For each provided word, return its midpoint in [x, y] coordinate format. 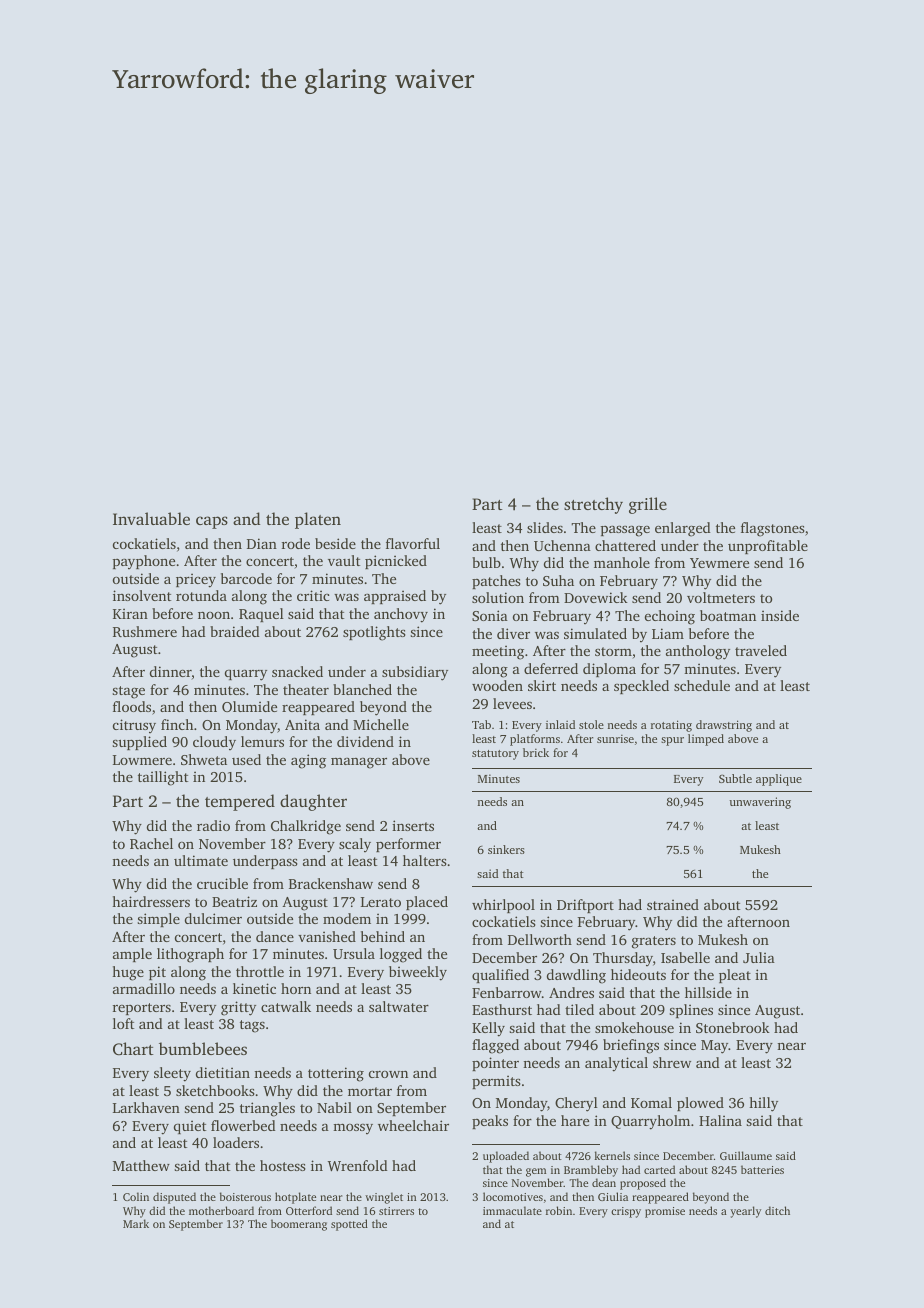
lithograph [190, 955]
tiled [579, 1009]
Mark [136, 1223]
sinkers [506, 849]
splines [691, 1011]
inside [780, 615]
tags [252, 1026]
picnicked [396, 562]
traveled [761, 650]
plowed [700, 1104]
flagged [495, 1046]
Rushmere [145, 631]
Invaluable [151, 518]
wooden [497, 685]
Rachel [151, 843]
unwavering [760, 803]
